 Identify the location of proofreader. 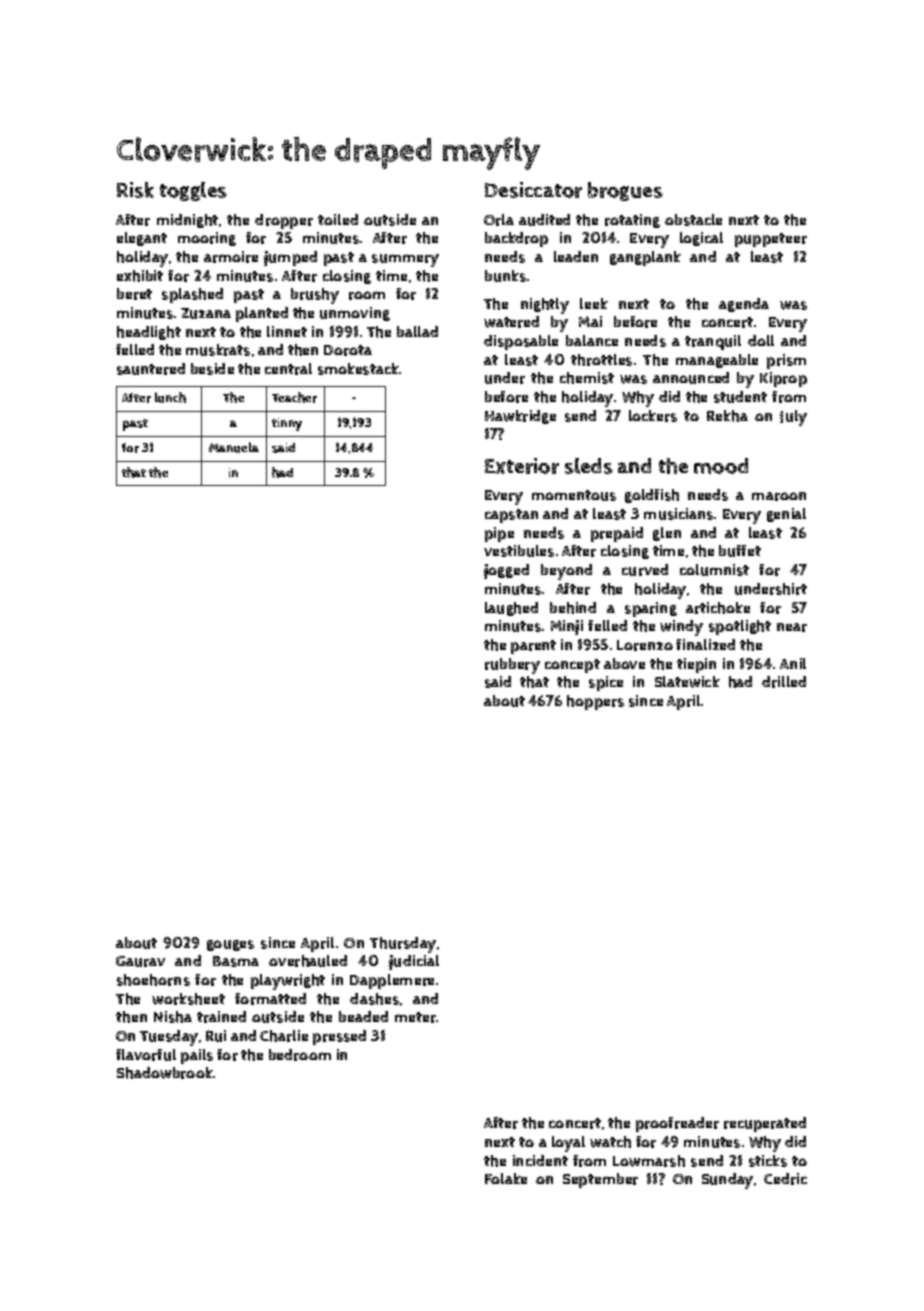
(677, 1124).
